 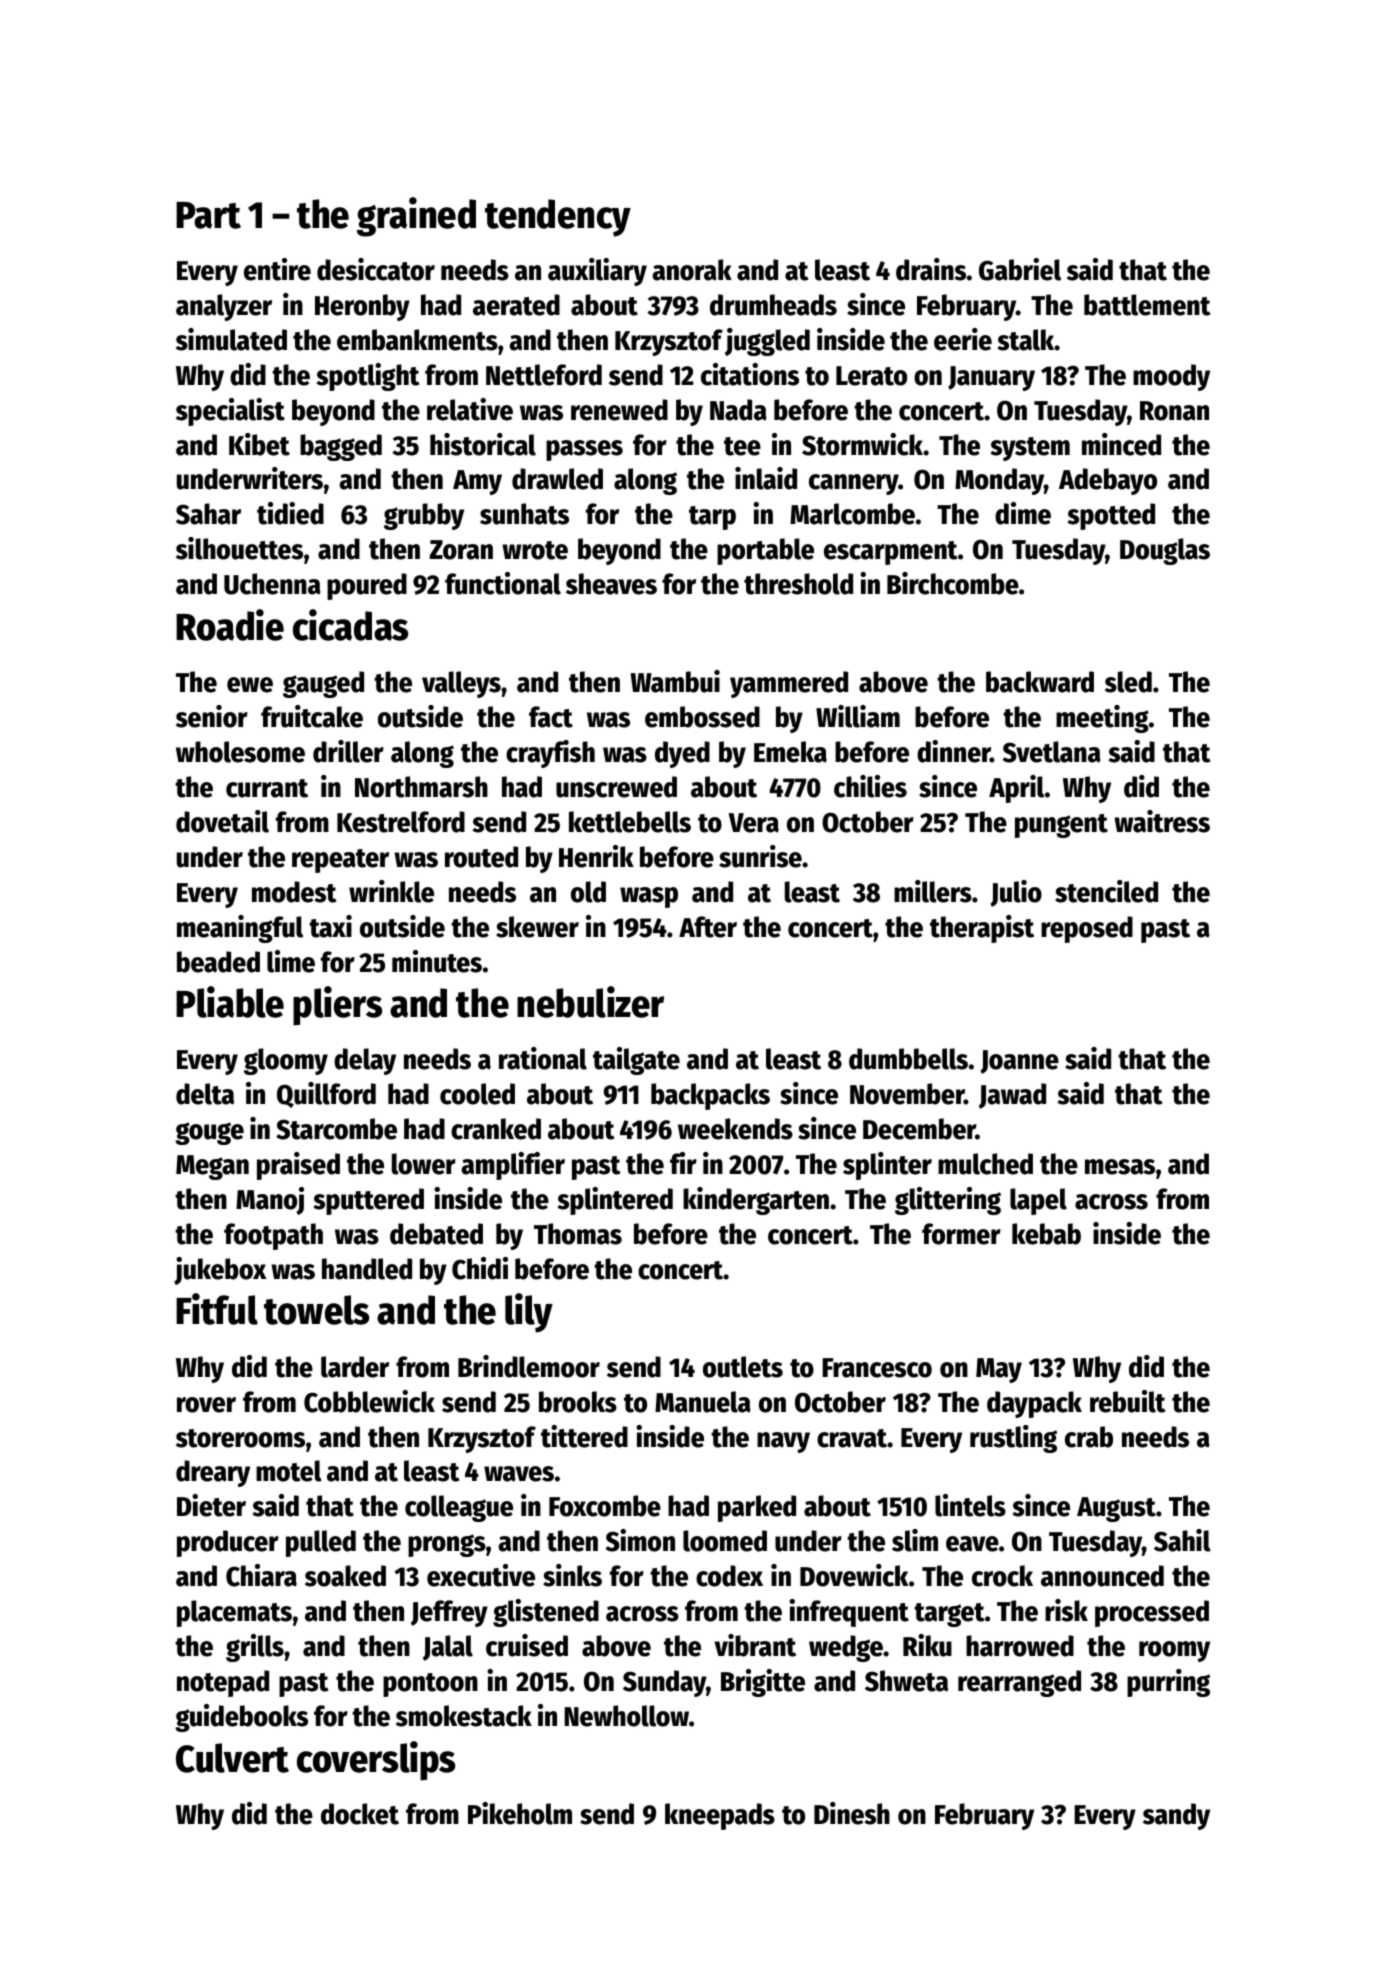 I want to click on drumheads, so click(x=773, y=305).
